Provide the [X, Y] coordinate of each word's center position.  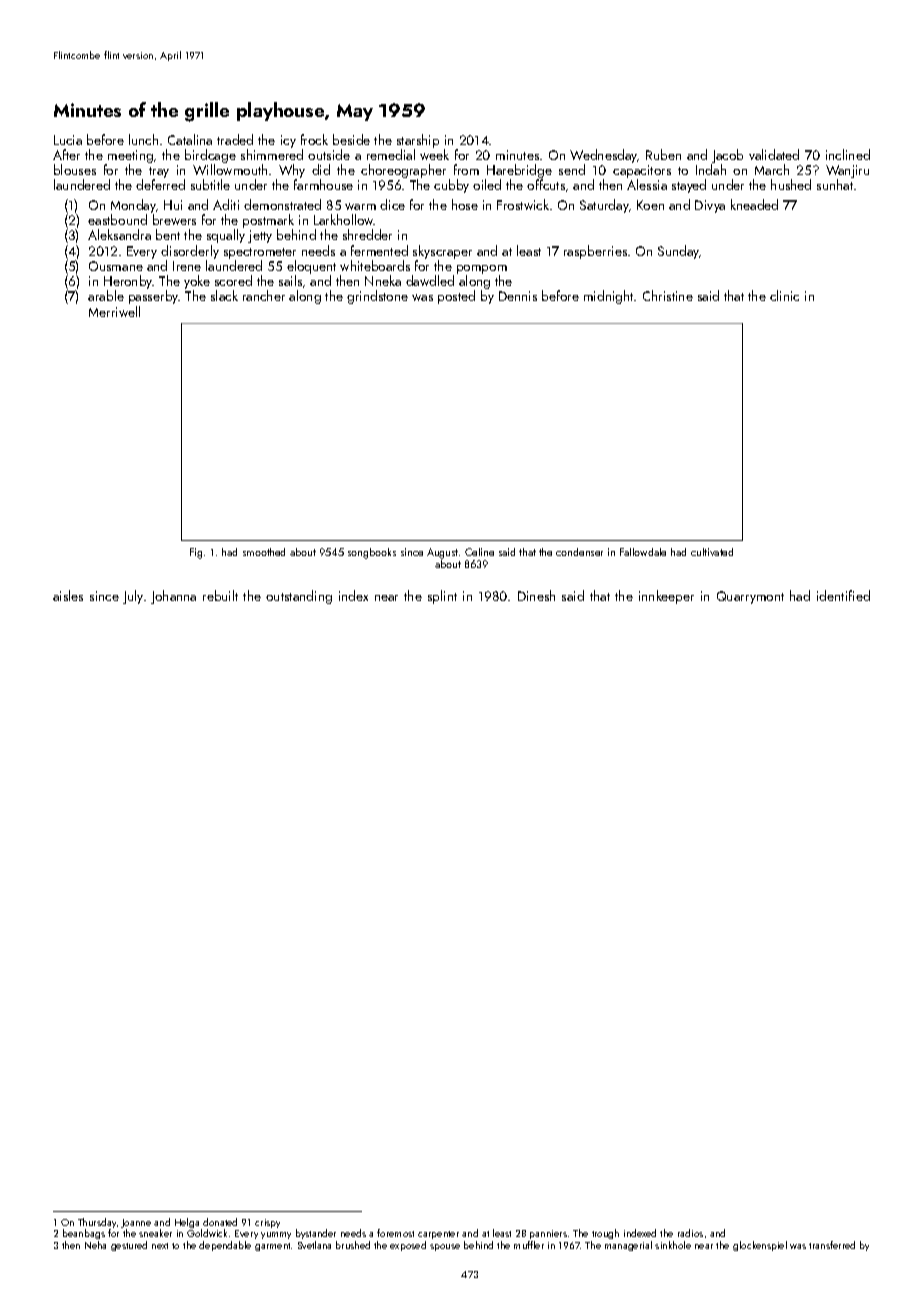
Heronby [128, 282]
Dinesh [536, 595]
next [160, 1246]
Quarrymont [750, 597]
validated [774, 154]
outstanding [299, 597]
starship [418, 141]
